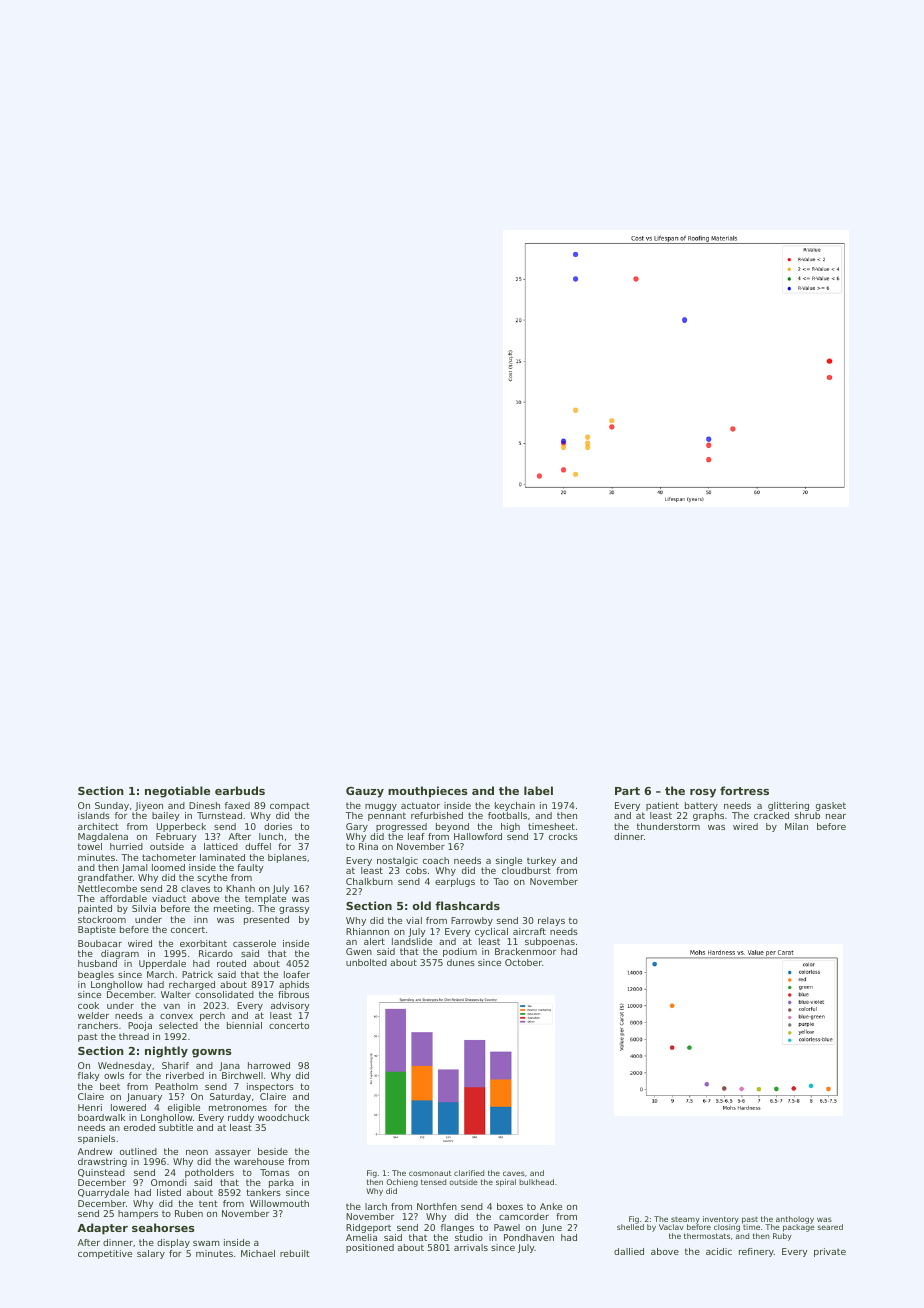 This page has width=924, height=1308. I want to click on Part, so click(627, 791).
